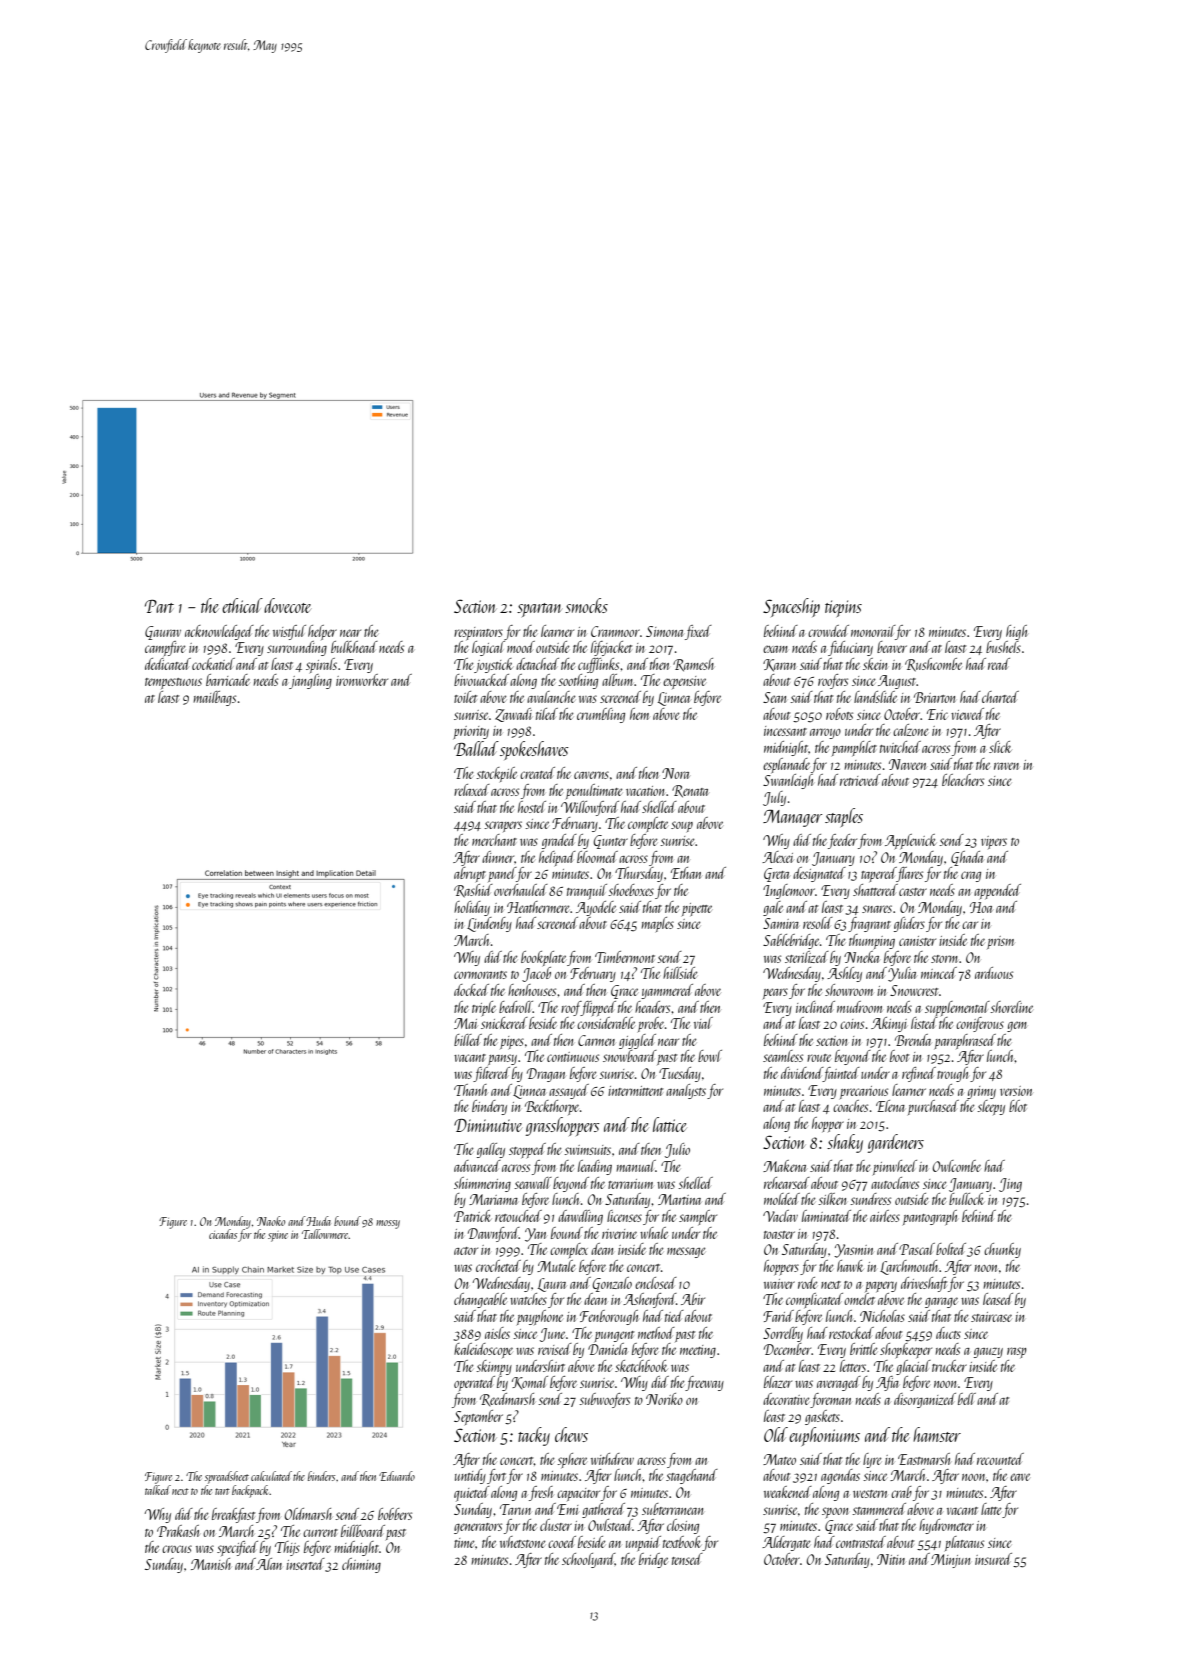 The height and width of the screenshot is (1667, 1179). What do you see at coordinates (465, 1543) in the screenshot?
I see `time` at bounding box center [465, 1543].
